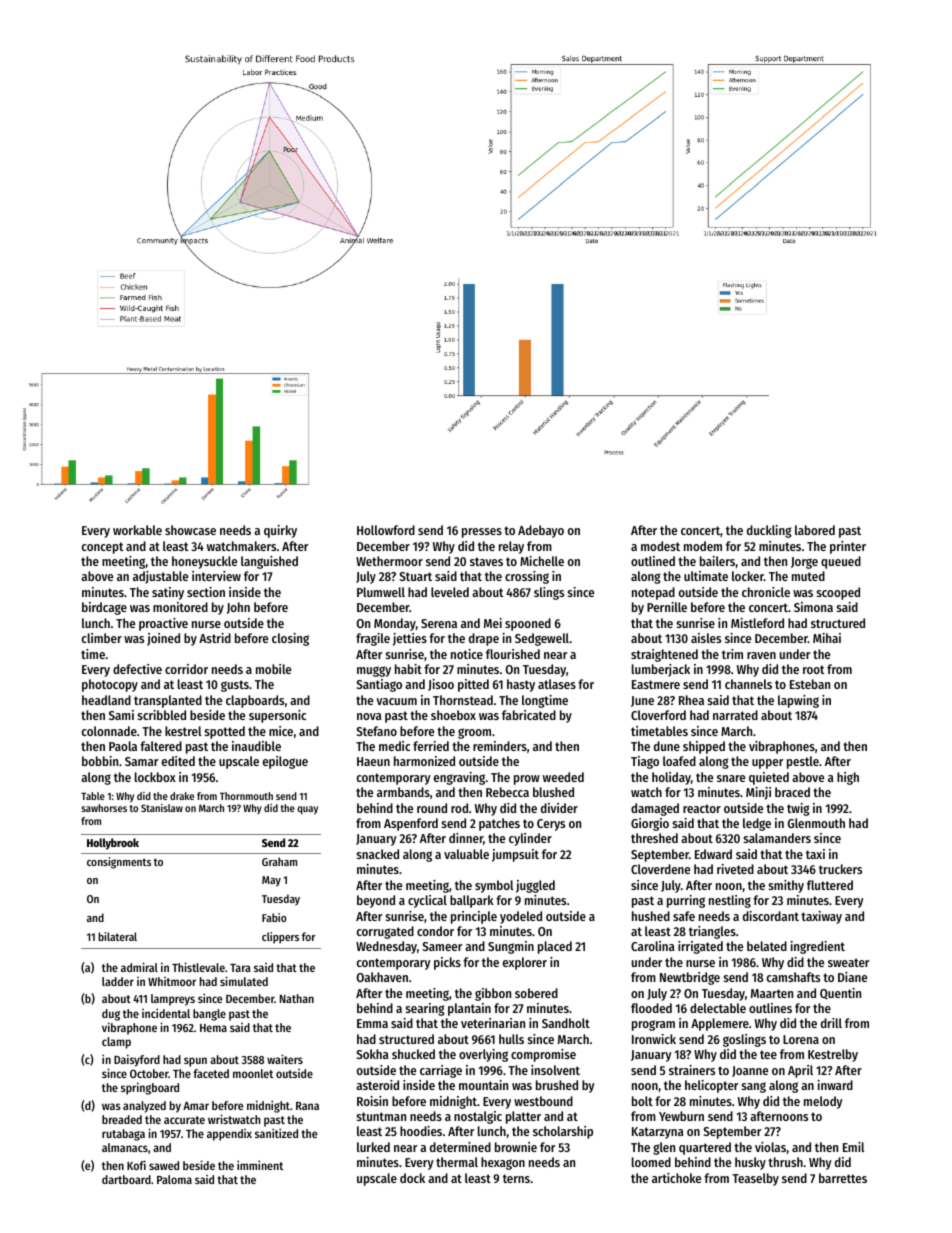  Describe the element at coordinates (735, 869) in the screenshot. I see `riveted` at that location.
